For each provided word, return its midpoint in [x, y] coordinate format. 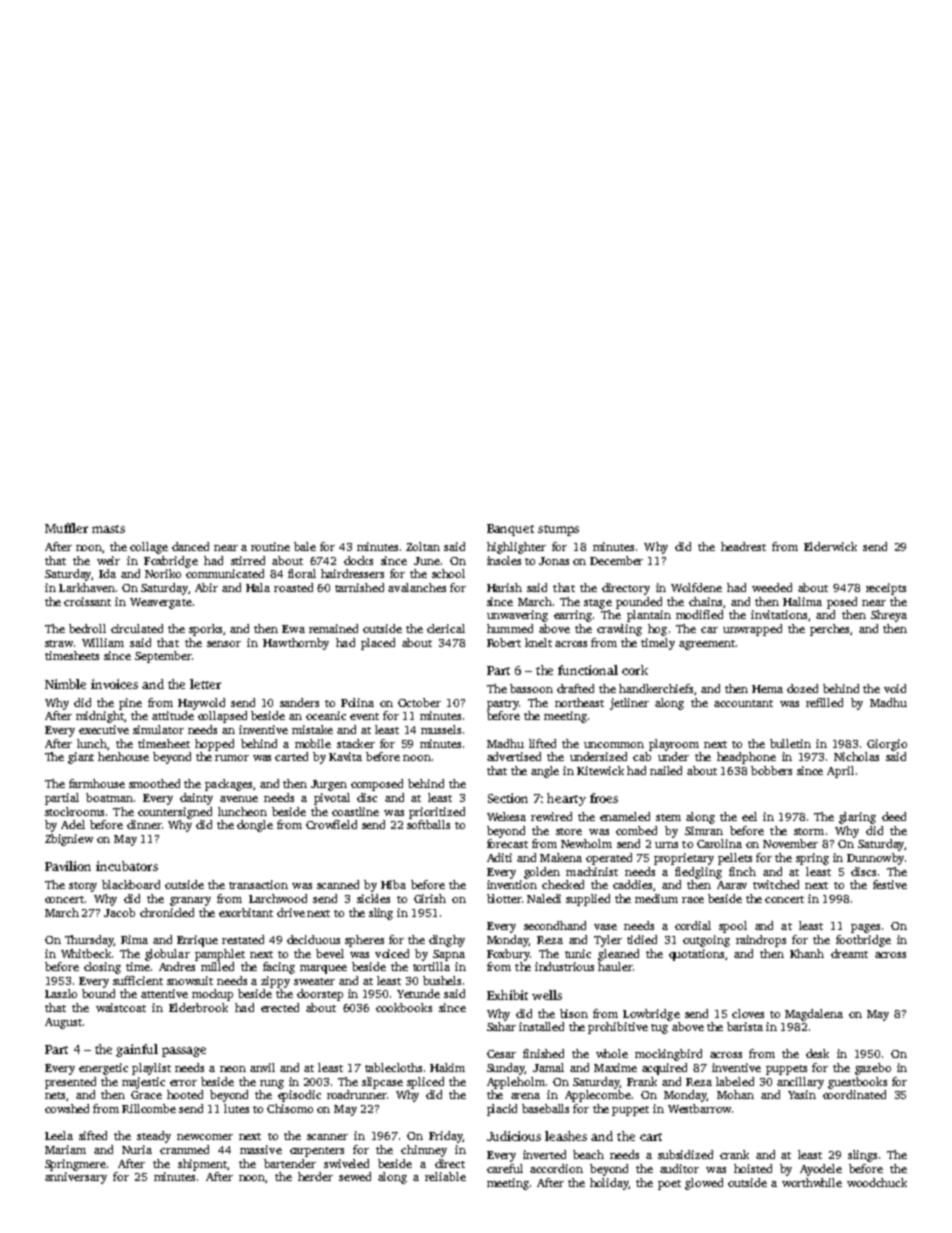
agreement [707, 645]
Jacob [119, 912]
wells [547, 995]
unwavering [517, 616]
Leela [59, 1135]
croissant [87, 601]
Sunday [506, 1069]
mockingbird [668, 1055]
